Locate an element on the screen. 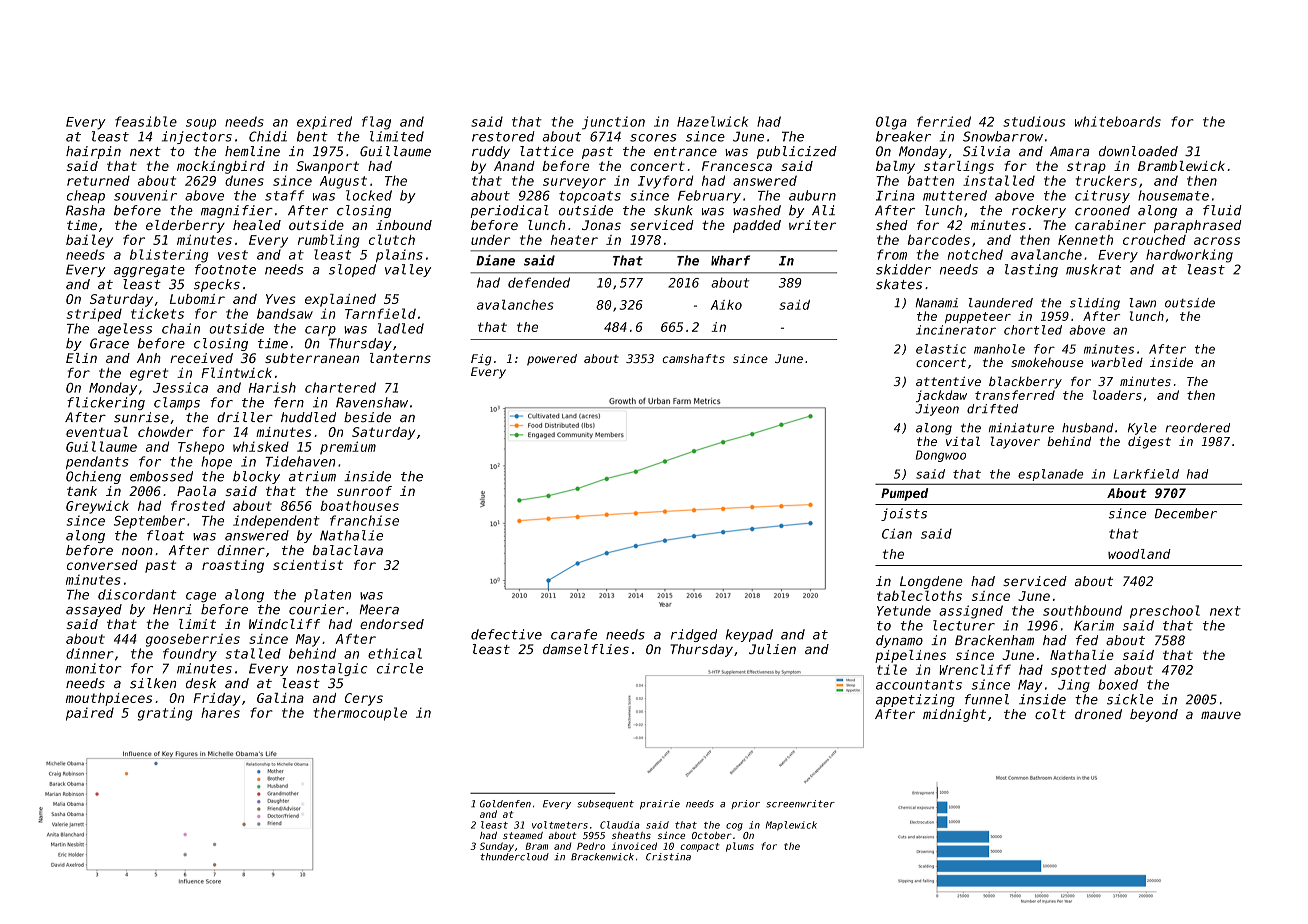  defended is located at coordinates (539, 282).
